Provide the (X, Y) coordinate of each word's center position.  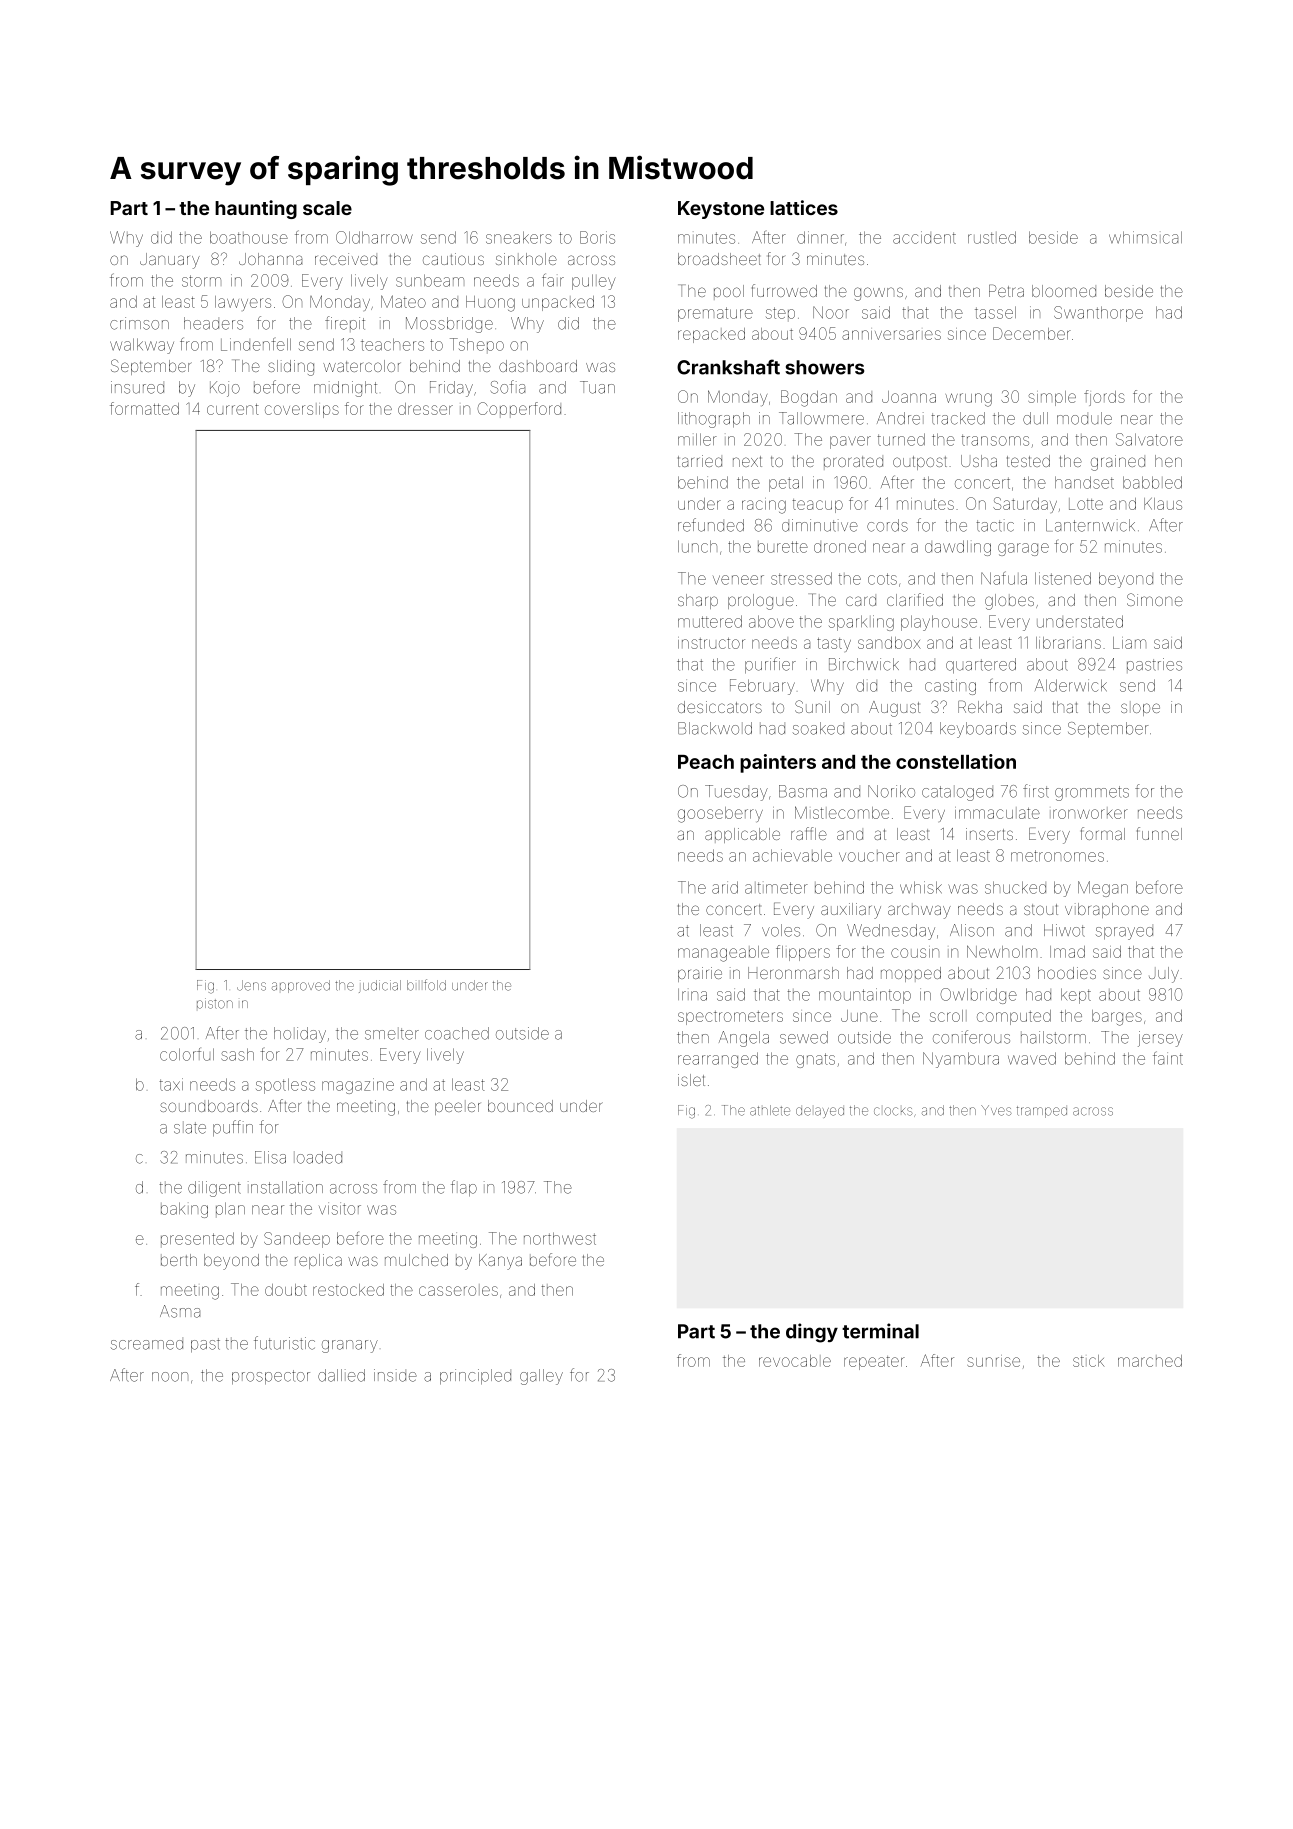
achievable (792, 855)
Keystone (721, 210)
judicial (380, 986)
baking (184, 1210)
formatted (144, 408)
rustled (992, 237)
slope (1140, 708)
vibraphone (1107, 910)
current (233, 409)
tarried (700, 461)
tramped (1042, 1112)
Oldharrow (374, 237)
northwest (560, 1238)
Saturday (1025, 505)
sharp (698, 601)
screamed (147, 1345)
